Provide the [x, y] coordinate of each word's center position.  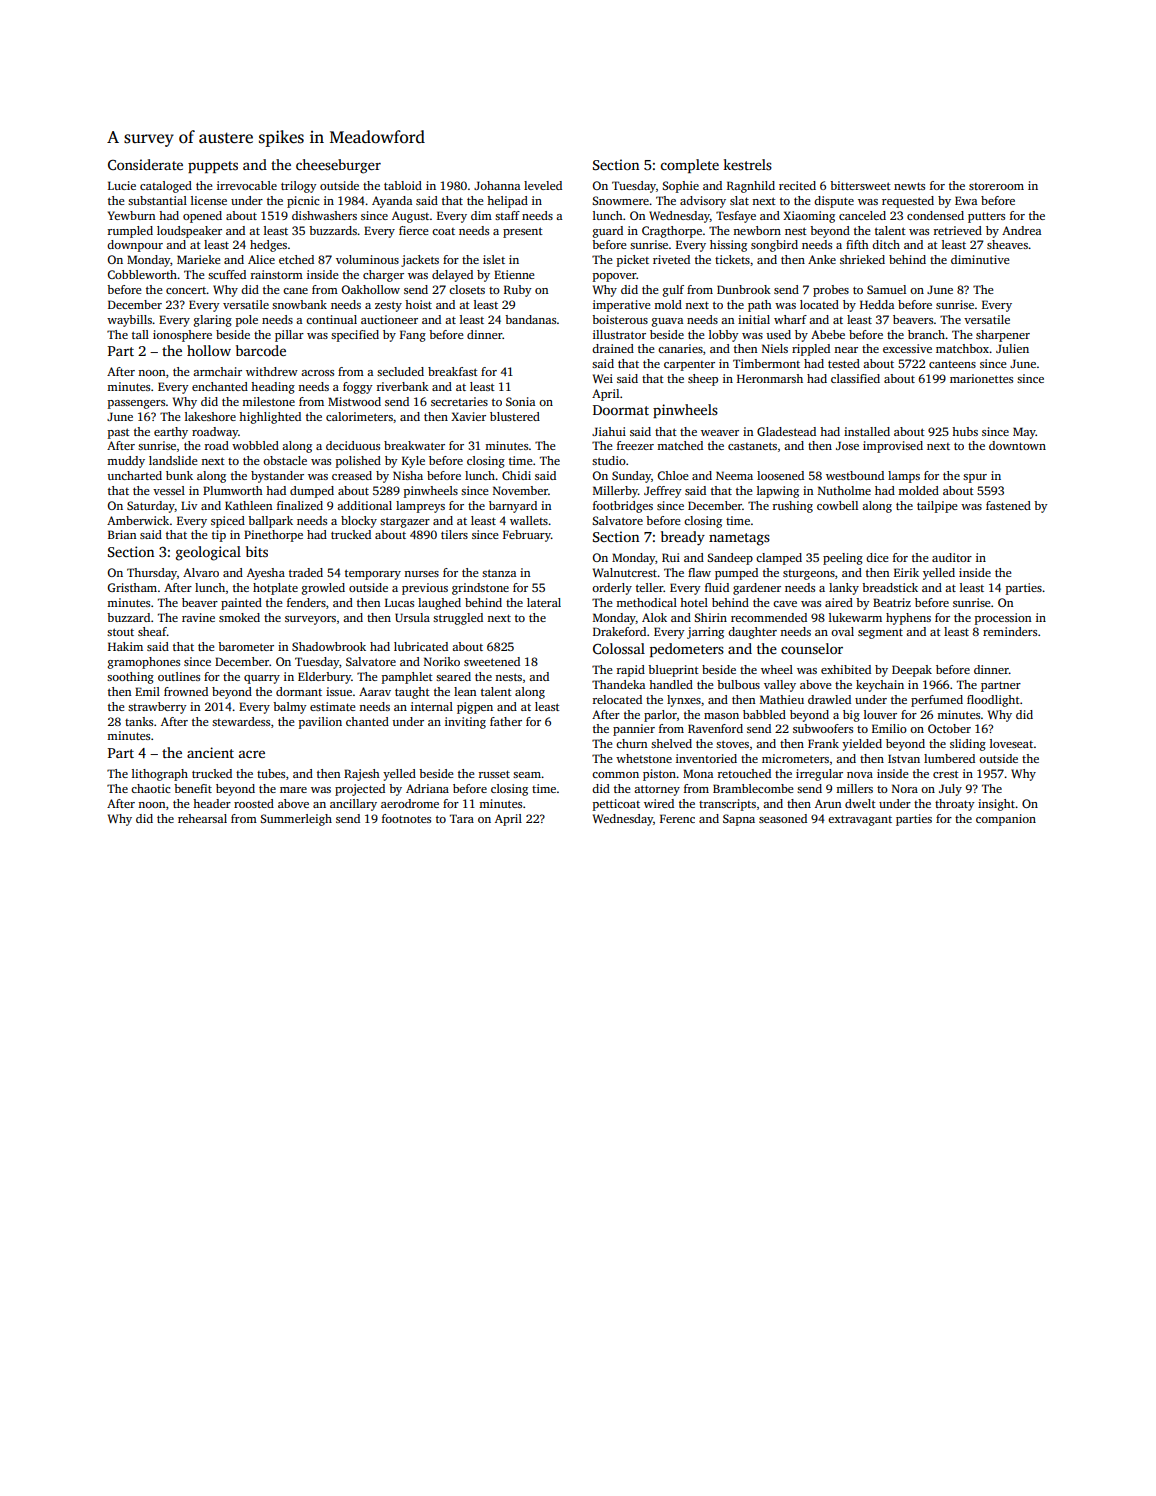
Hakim [125, 646]
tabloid [403, 185]
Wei [603, 378]
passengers [136, 404]
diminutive [980, 259]
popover [614, 277]
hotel [694, 602]
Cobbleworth [142, 274]
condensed [935, 215]
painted [241, 604]
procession [1003, 619]
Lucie [122, 185]
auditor [952, 557]
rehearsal [202, 818]
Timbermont [766, 363]
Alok [654, 617]
